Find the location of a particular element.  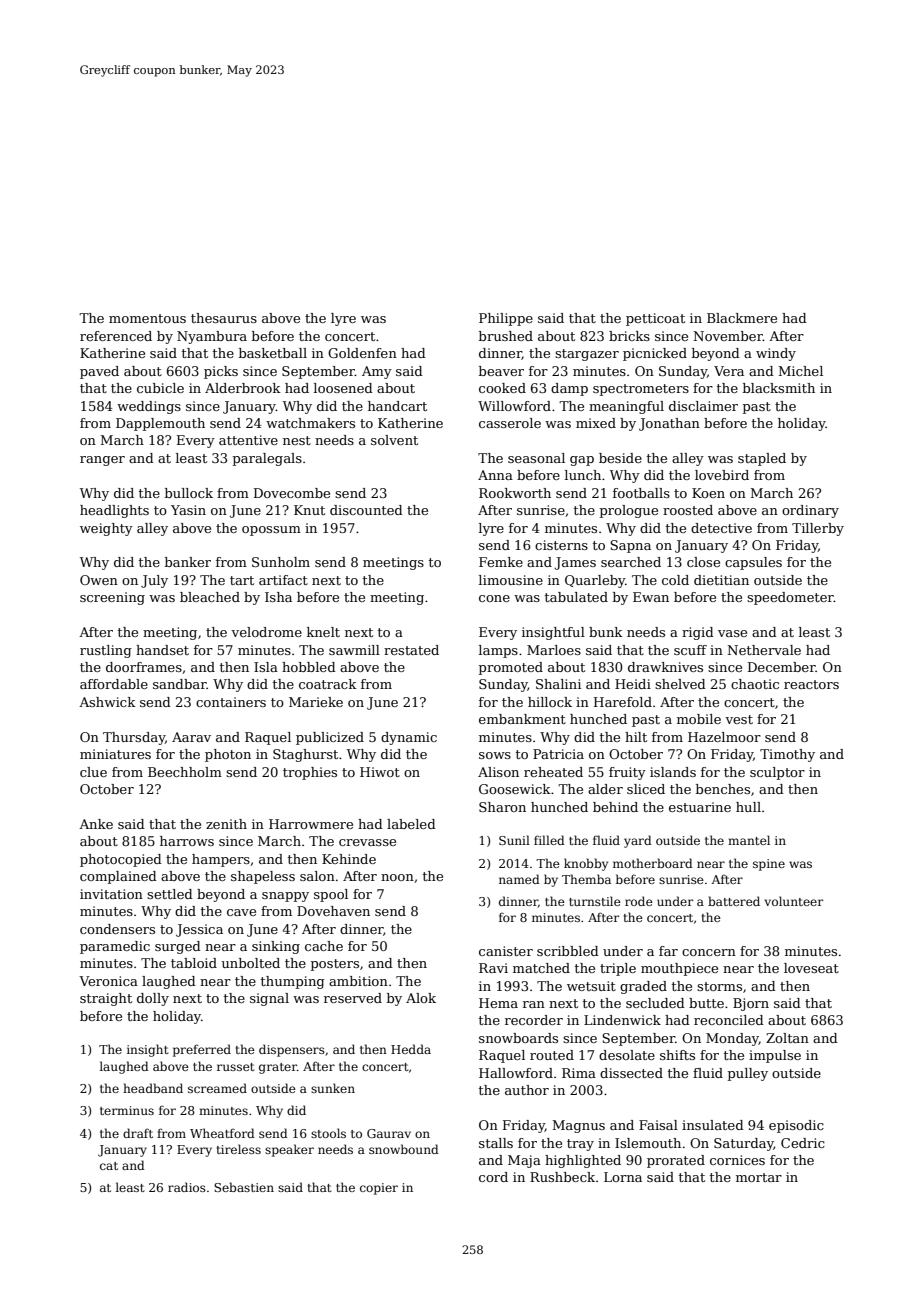

Goldenfen is located at coordinates (362, 353).
